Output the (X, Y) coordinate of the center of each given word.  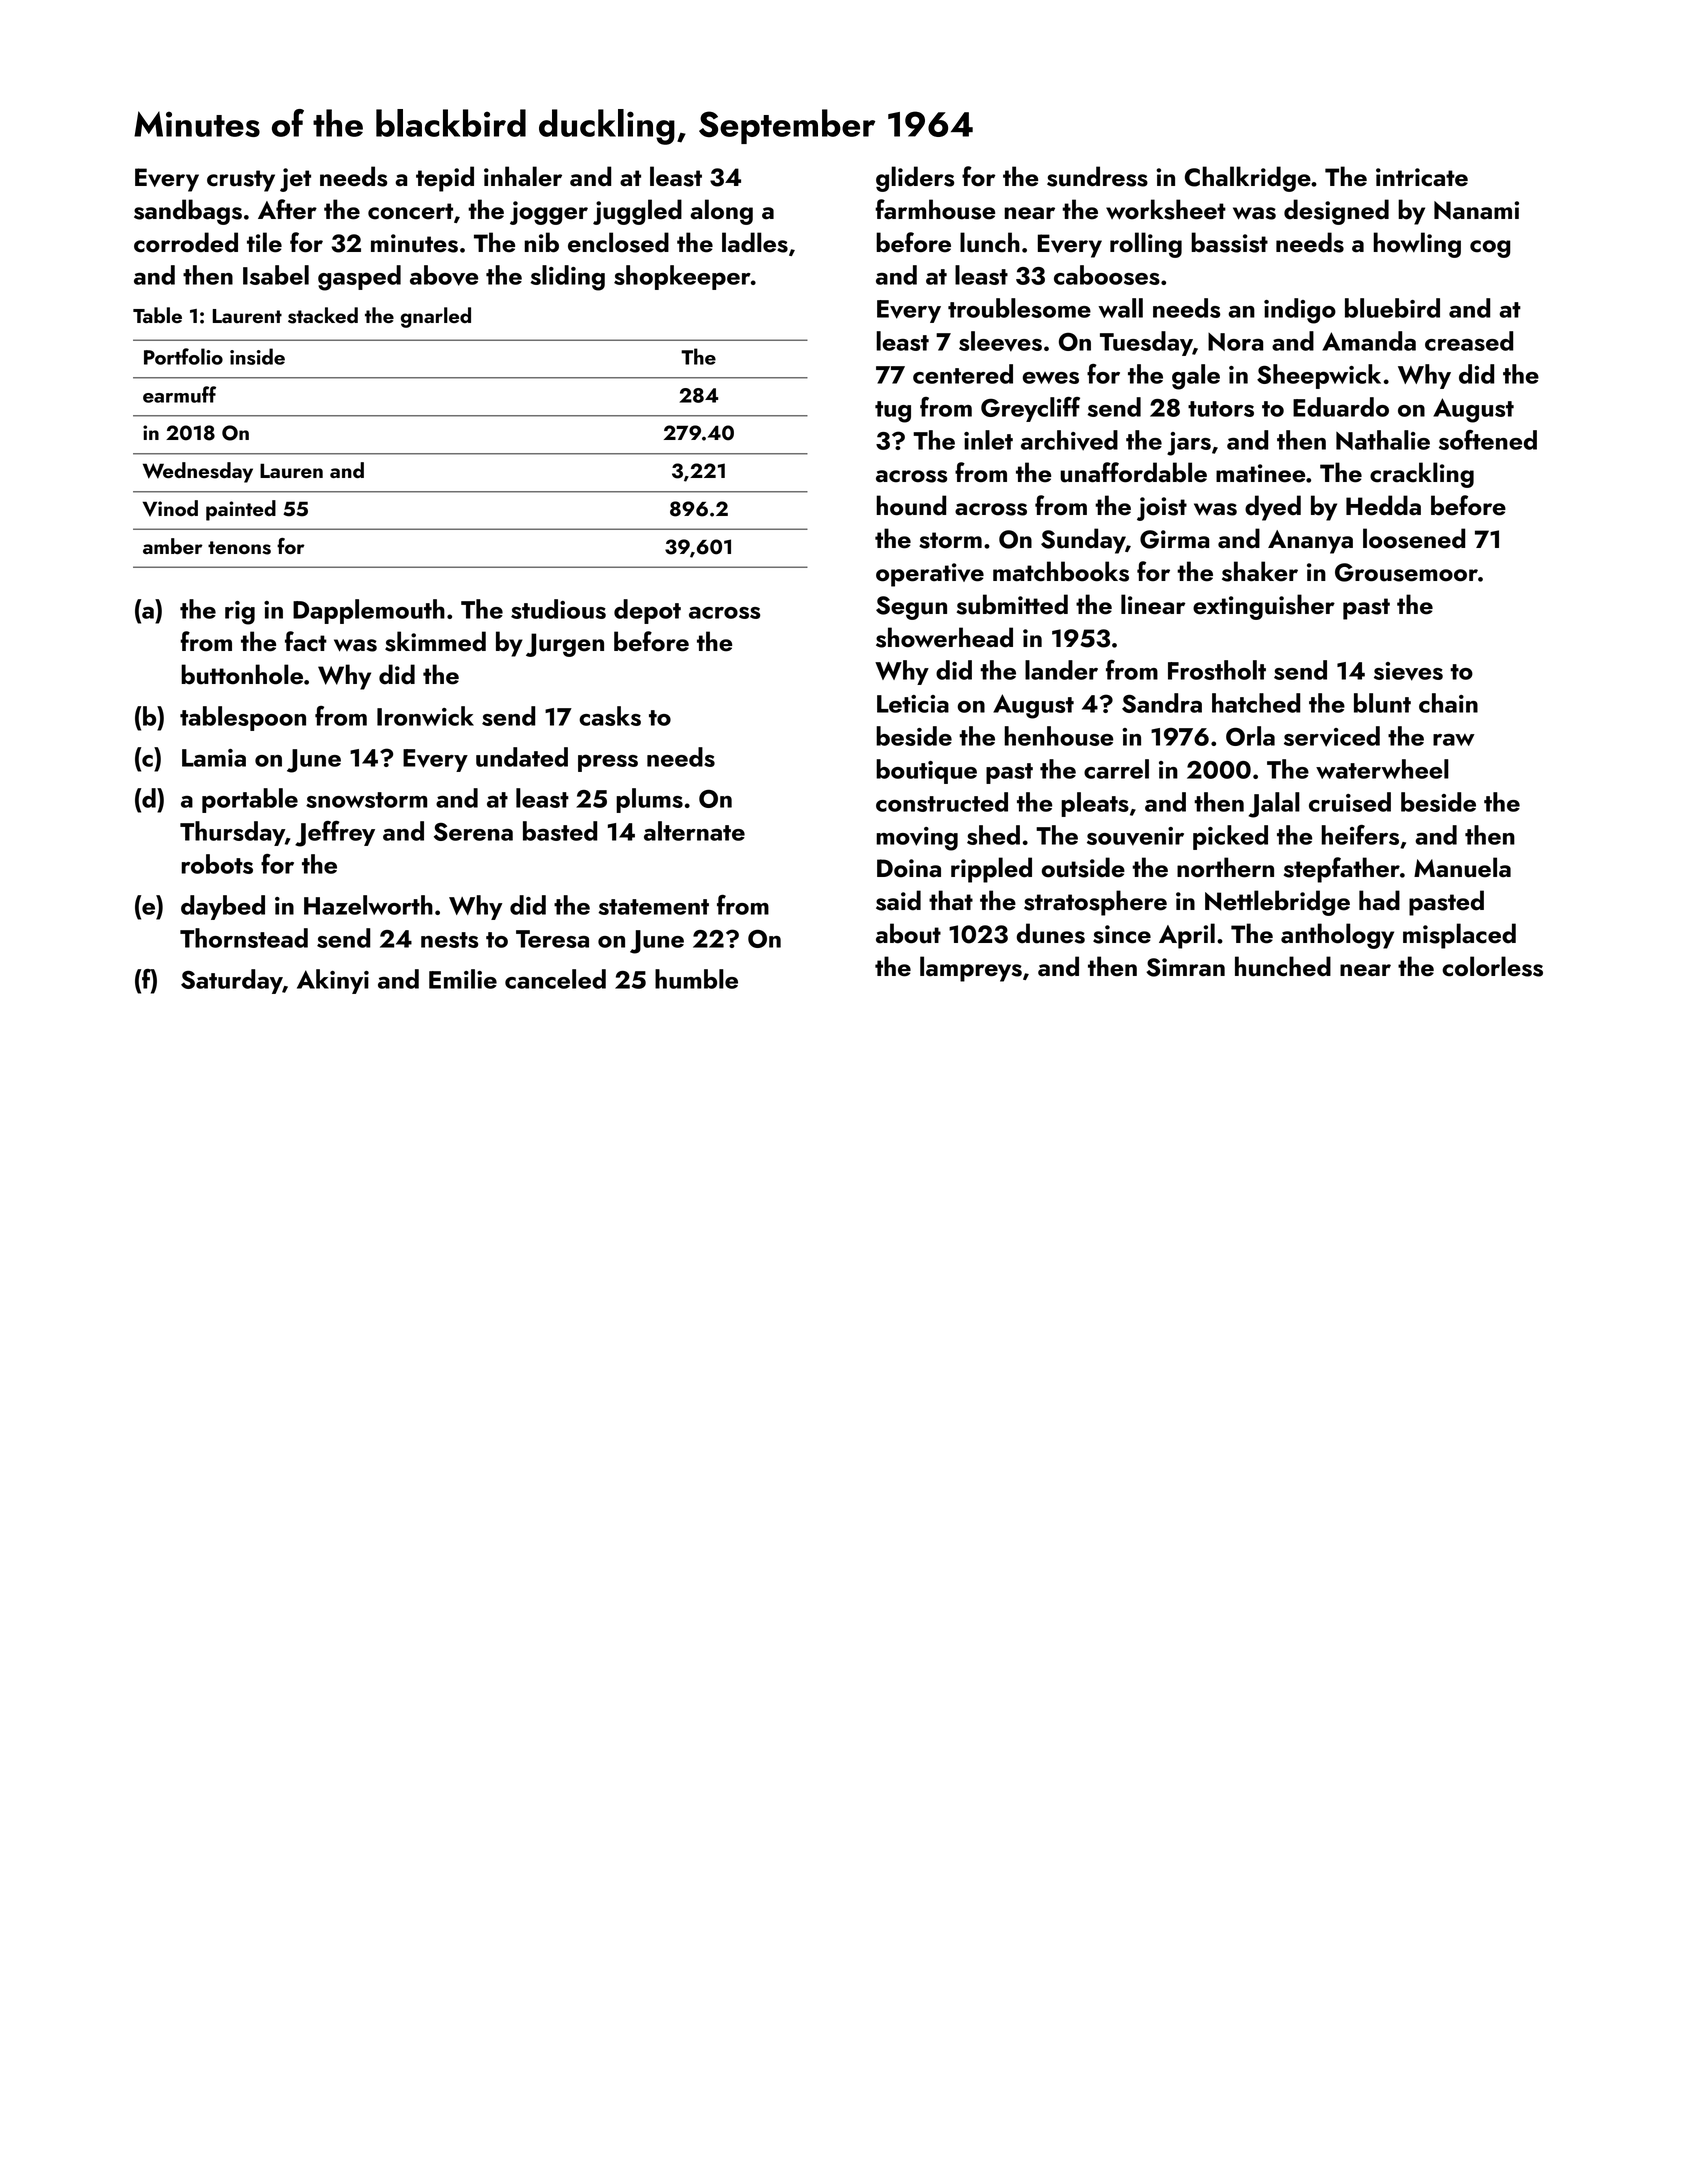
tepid (445, 179)
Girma (1174, 539)
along (721, 212)
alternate (694, 831)
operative (930, 575)
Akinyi (333, 981)
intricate (1422, 177)
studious (558, 609)
